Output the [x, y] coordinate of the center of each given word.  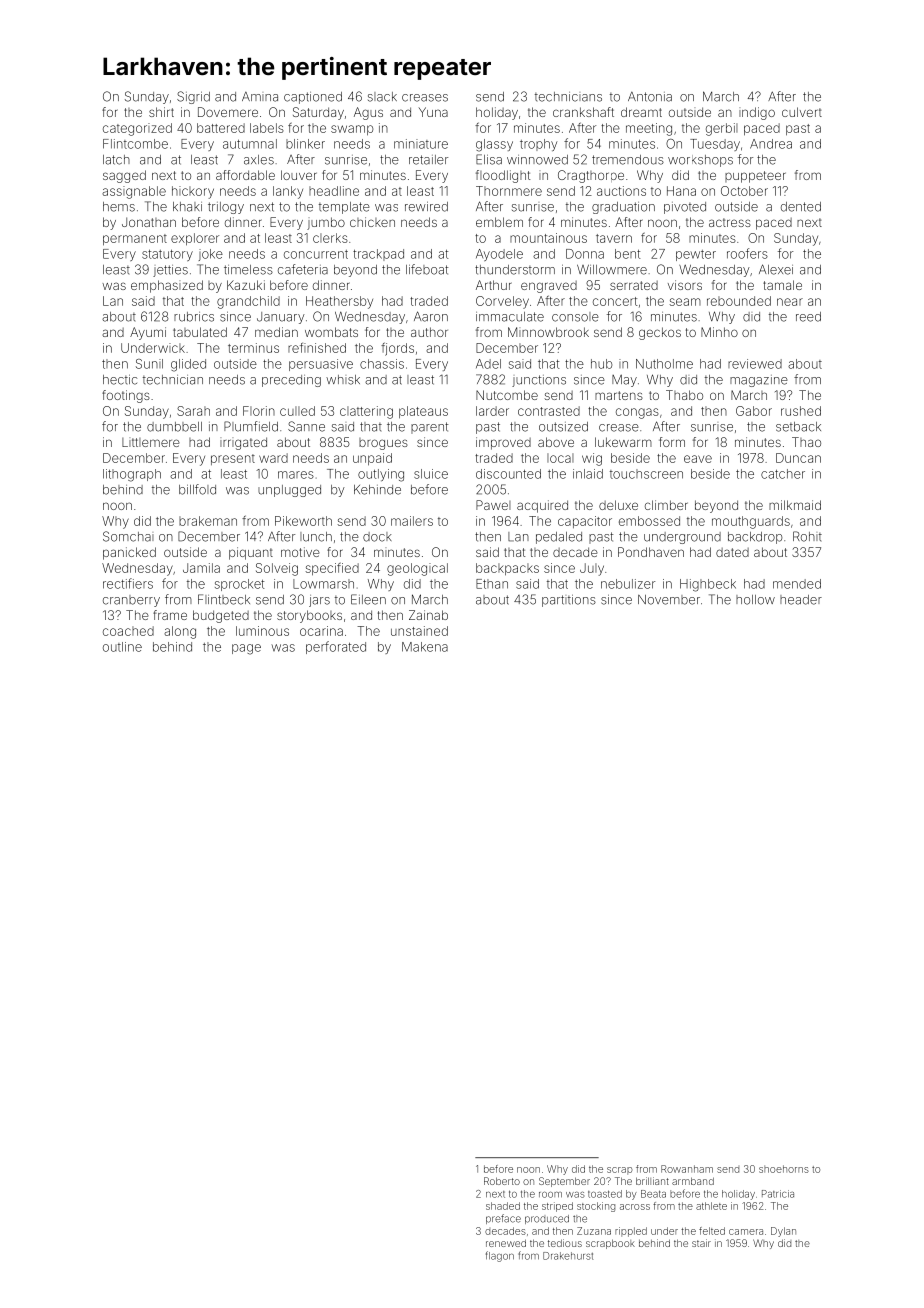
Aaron [431, 316]
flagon [500, 1256]
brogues [383, 444]
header [801, 600]
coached [128, 631]
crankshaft [583, 112]
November [669, 600]
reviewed [755, 364]
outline [122, 647]
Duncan [798, 458]
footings [126, 396]
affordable [245, 175]
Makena [425, 647]
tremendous [628, 160]
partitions [569, 601]
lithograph [132, 475]
